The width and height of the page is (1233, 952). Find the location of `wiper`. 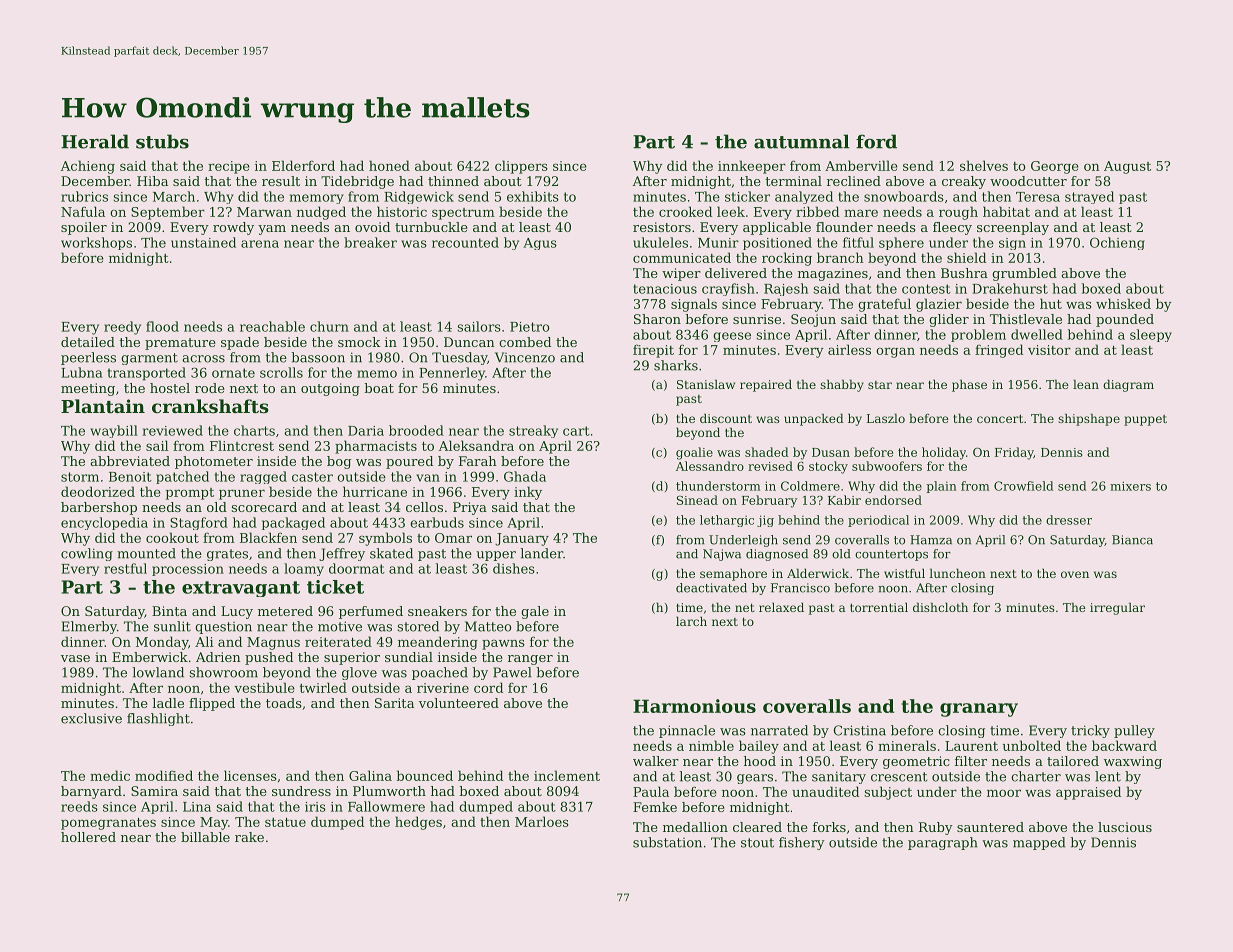

wiper is located at coordinates (681, 274).
